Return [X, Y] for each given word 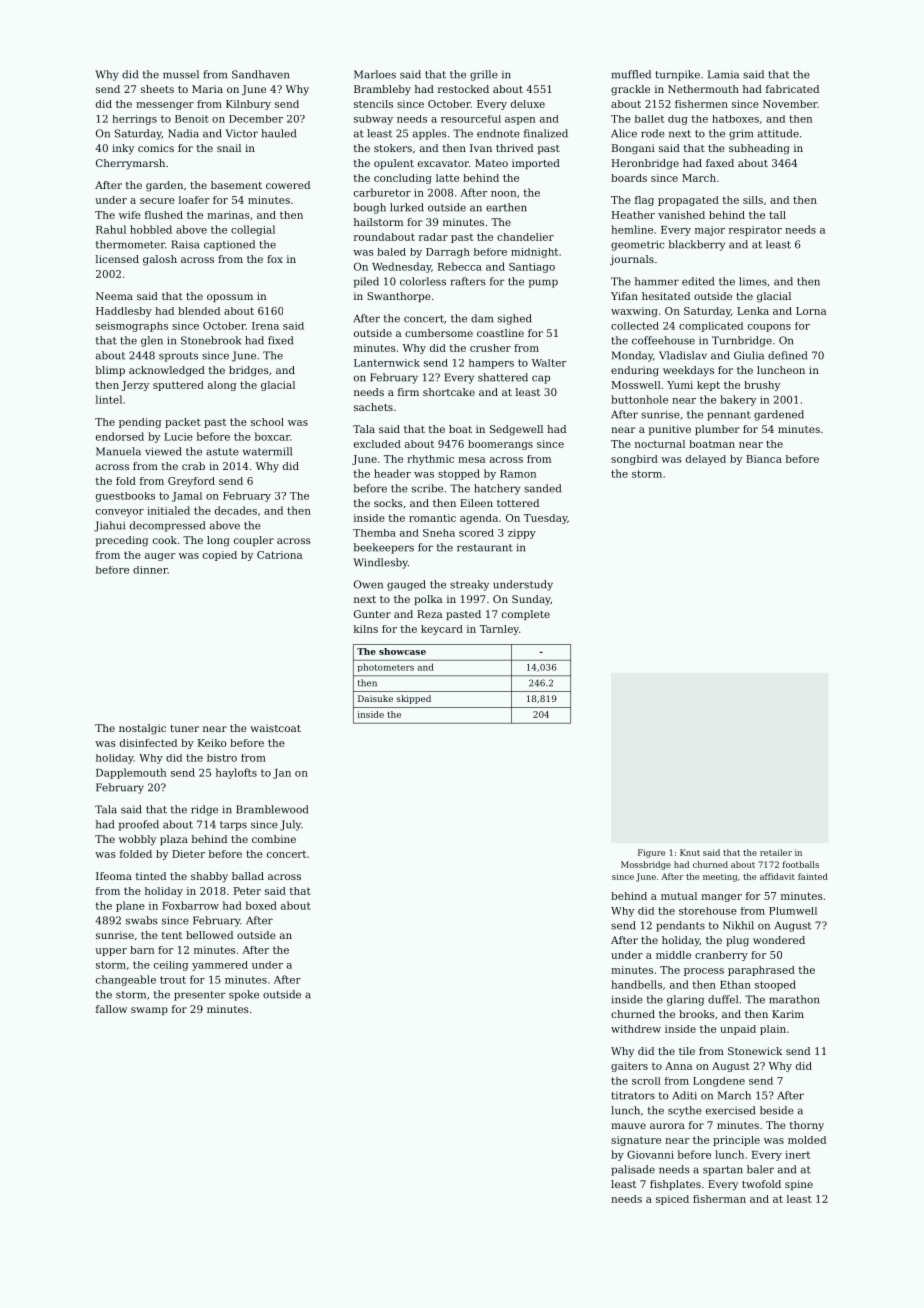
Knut [690, 852]
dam [482, 318]
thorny [807, 1126]
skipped [414, 699]
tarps [233, 826]
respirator [755, 231]
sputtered [178, 386]
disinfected [148, 743]
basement [236, 185]
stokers [393, 148]
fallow [111, 1009]
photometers [386, 667]
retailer [776, 852]
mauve [628, 1126]
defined [787, 355]
